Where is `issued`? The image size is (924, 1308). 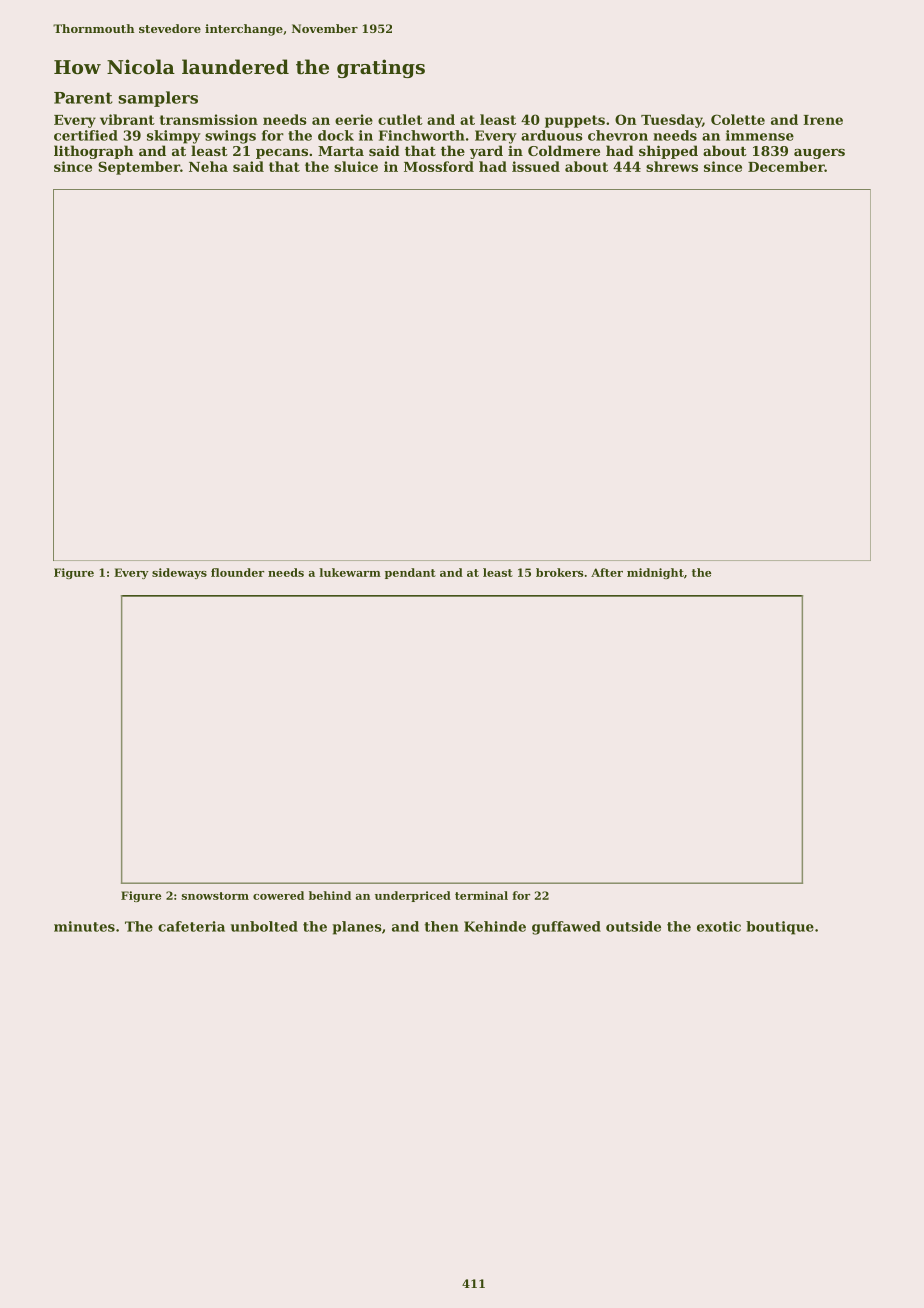
issued is located at coordinates (536, 166).
